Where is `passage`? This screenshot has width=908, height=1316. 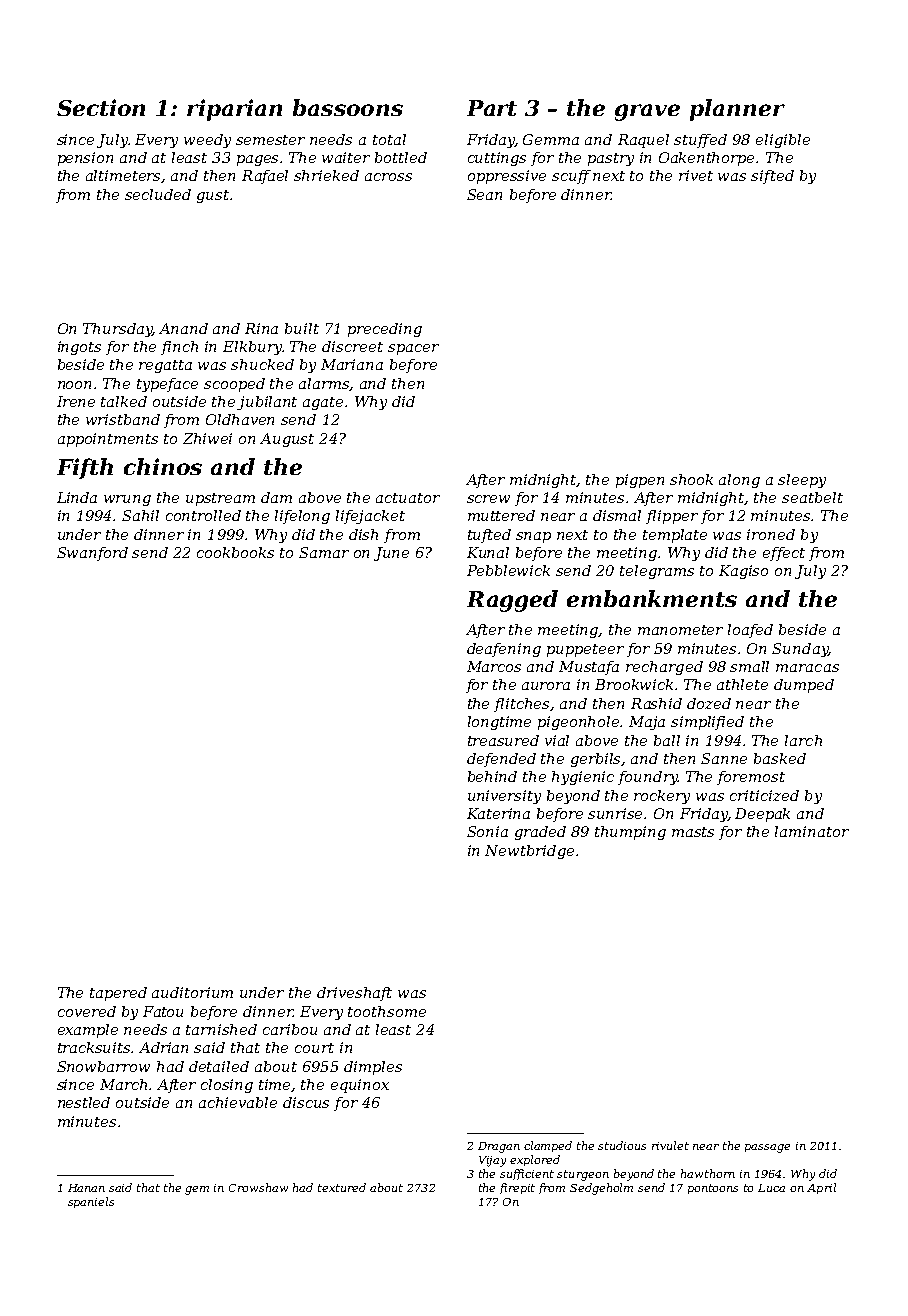
passage is located at coordinates (767, 1148).
